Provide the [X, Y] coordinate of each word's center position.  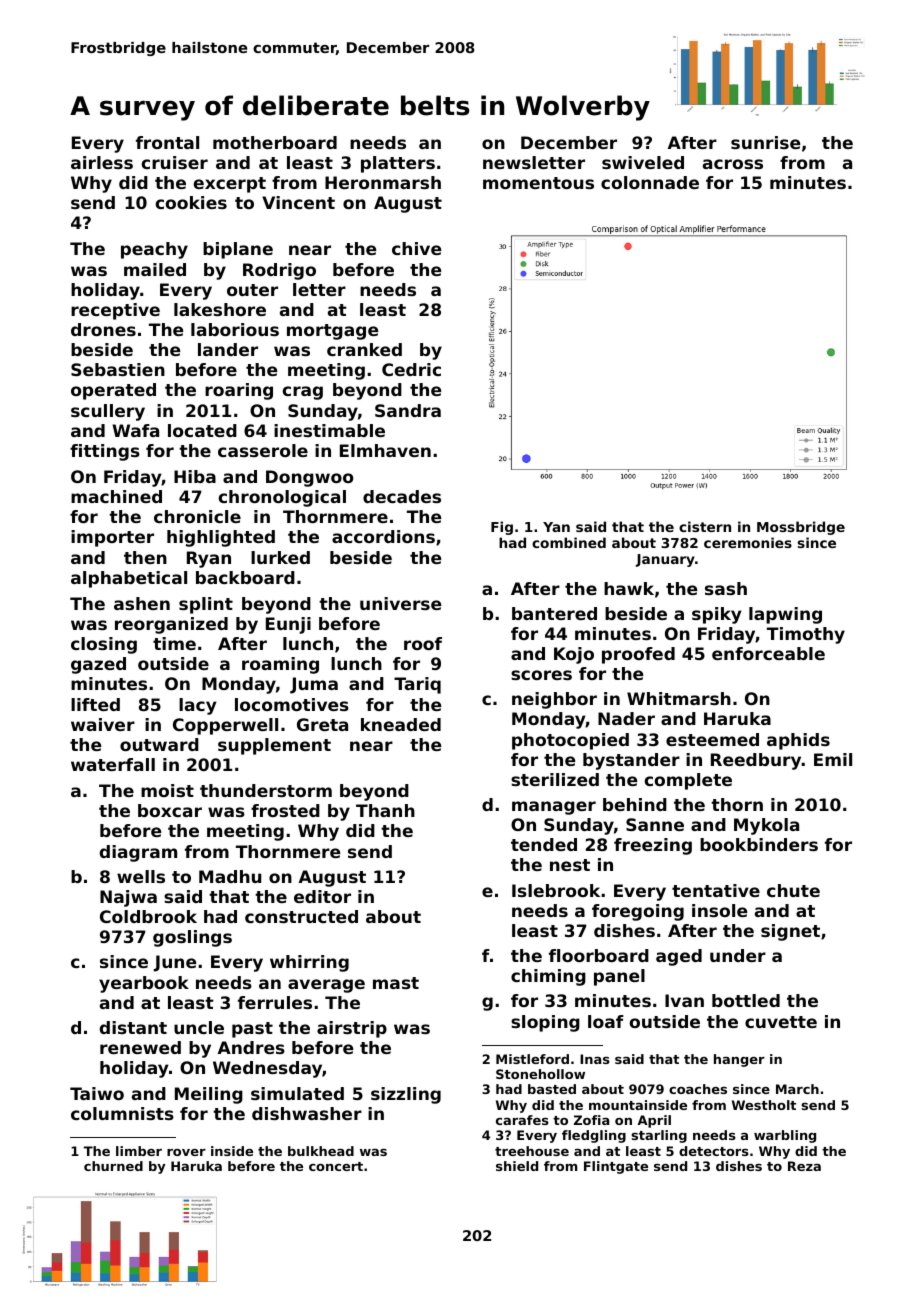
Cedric [411, 369]
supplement [274, 746]
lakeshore [220, 309]
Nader [626, 718]
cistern [705, 526]
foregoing [638, 912]
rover [186, 1152]
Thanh [385, 810]
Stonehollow [540, 1074]
